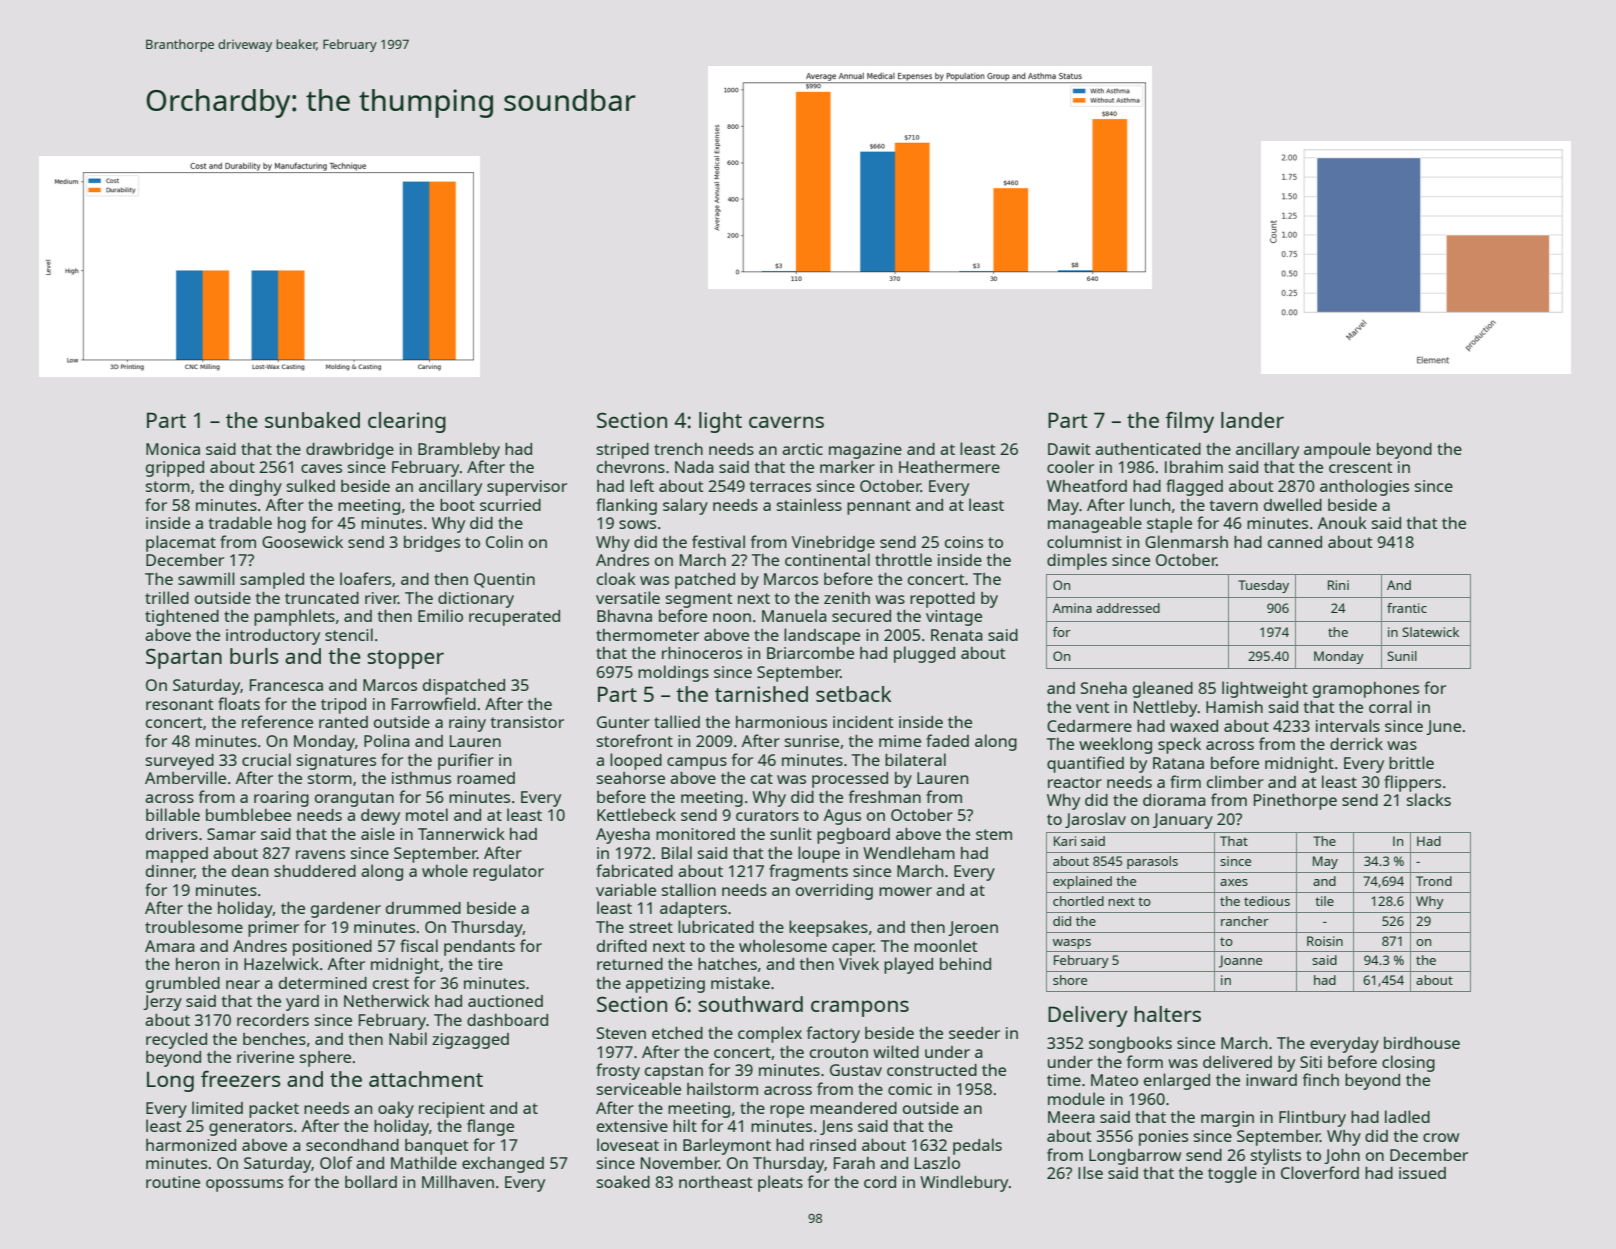 This screenshot has width=1616, height=1249. Describe the element at coordinates (787, 1111) in the screenshot. I see `rope` at that location.
